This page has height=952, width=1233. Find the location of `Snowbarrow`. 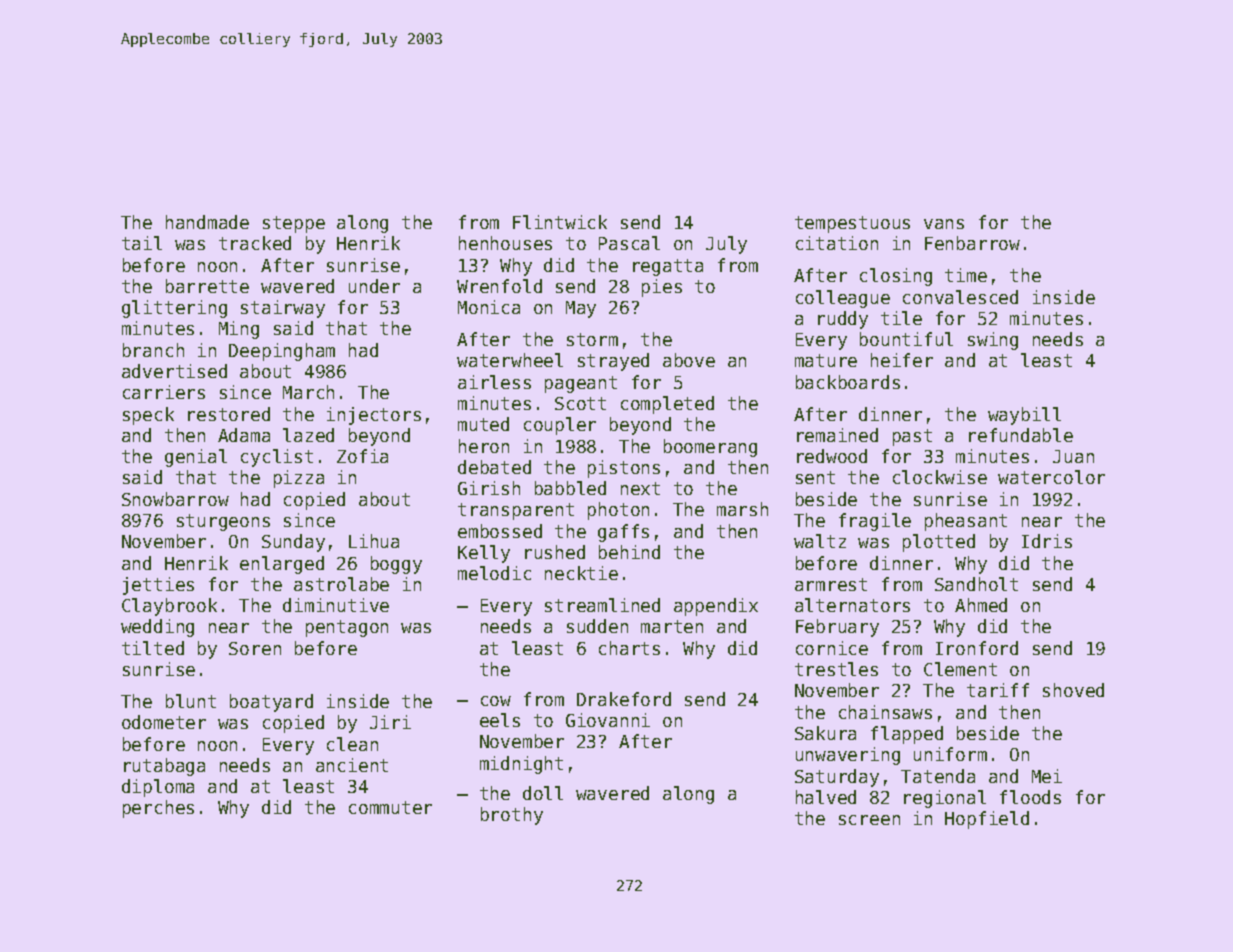

Snowbarrow is located at coordinates (175, 499).
